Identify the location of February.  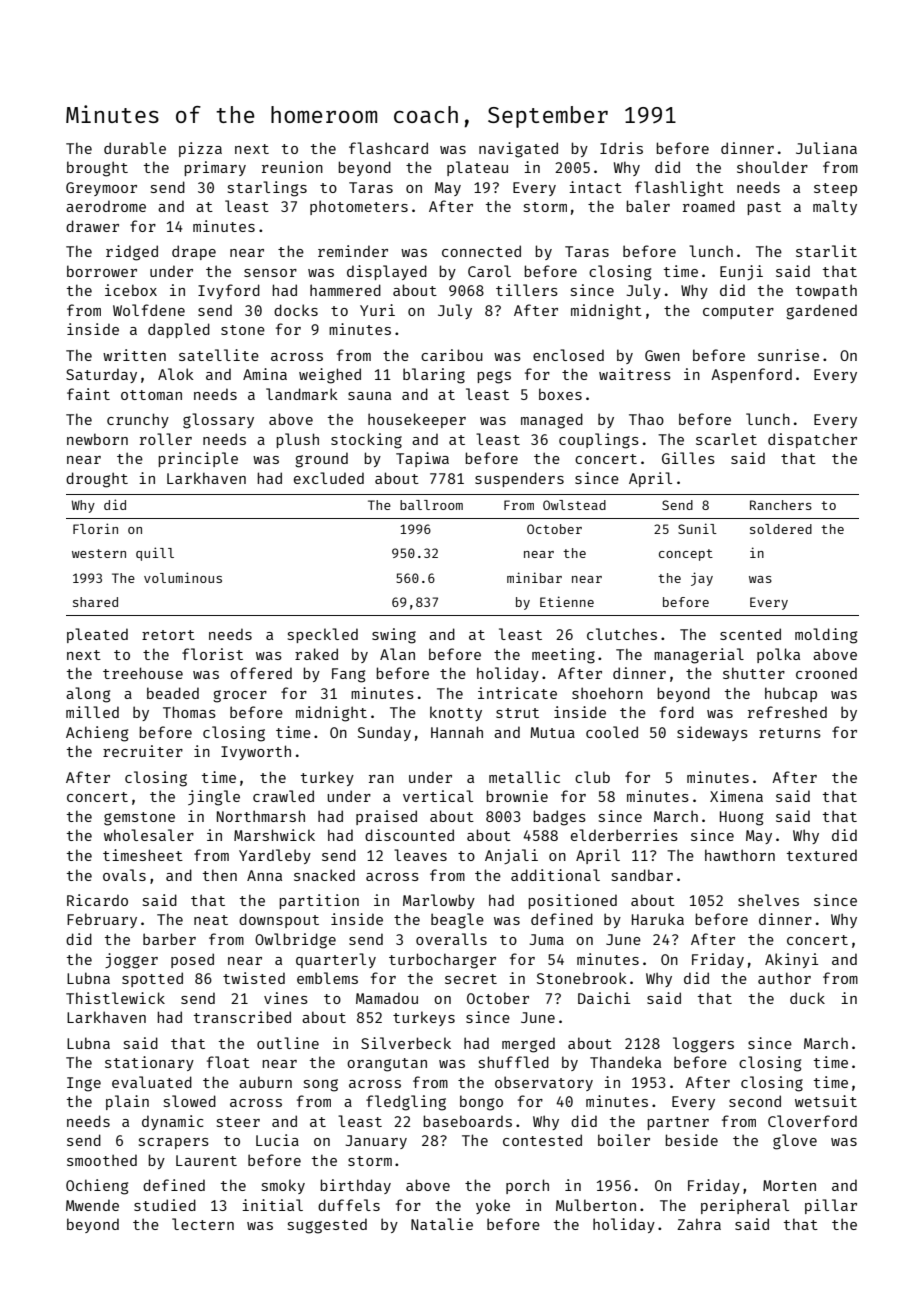
(102, 920).
